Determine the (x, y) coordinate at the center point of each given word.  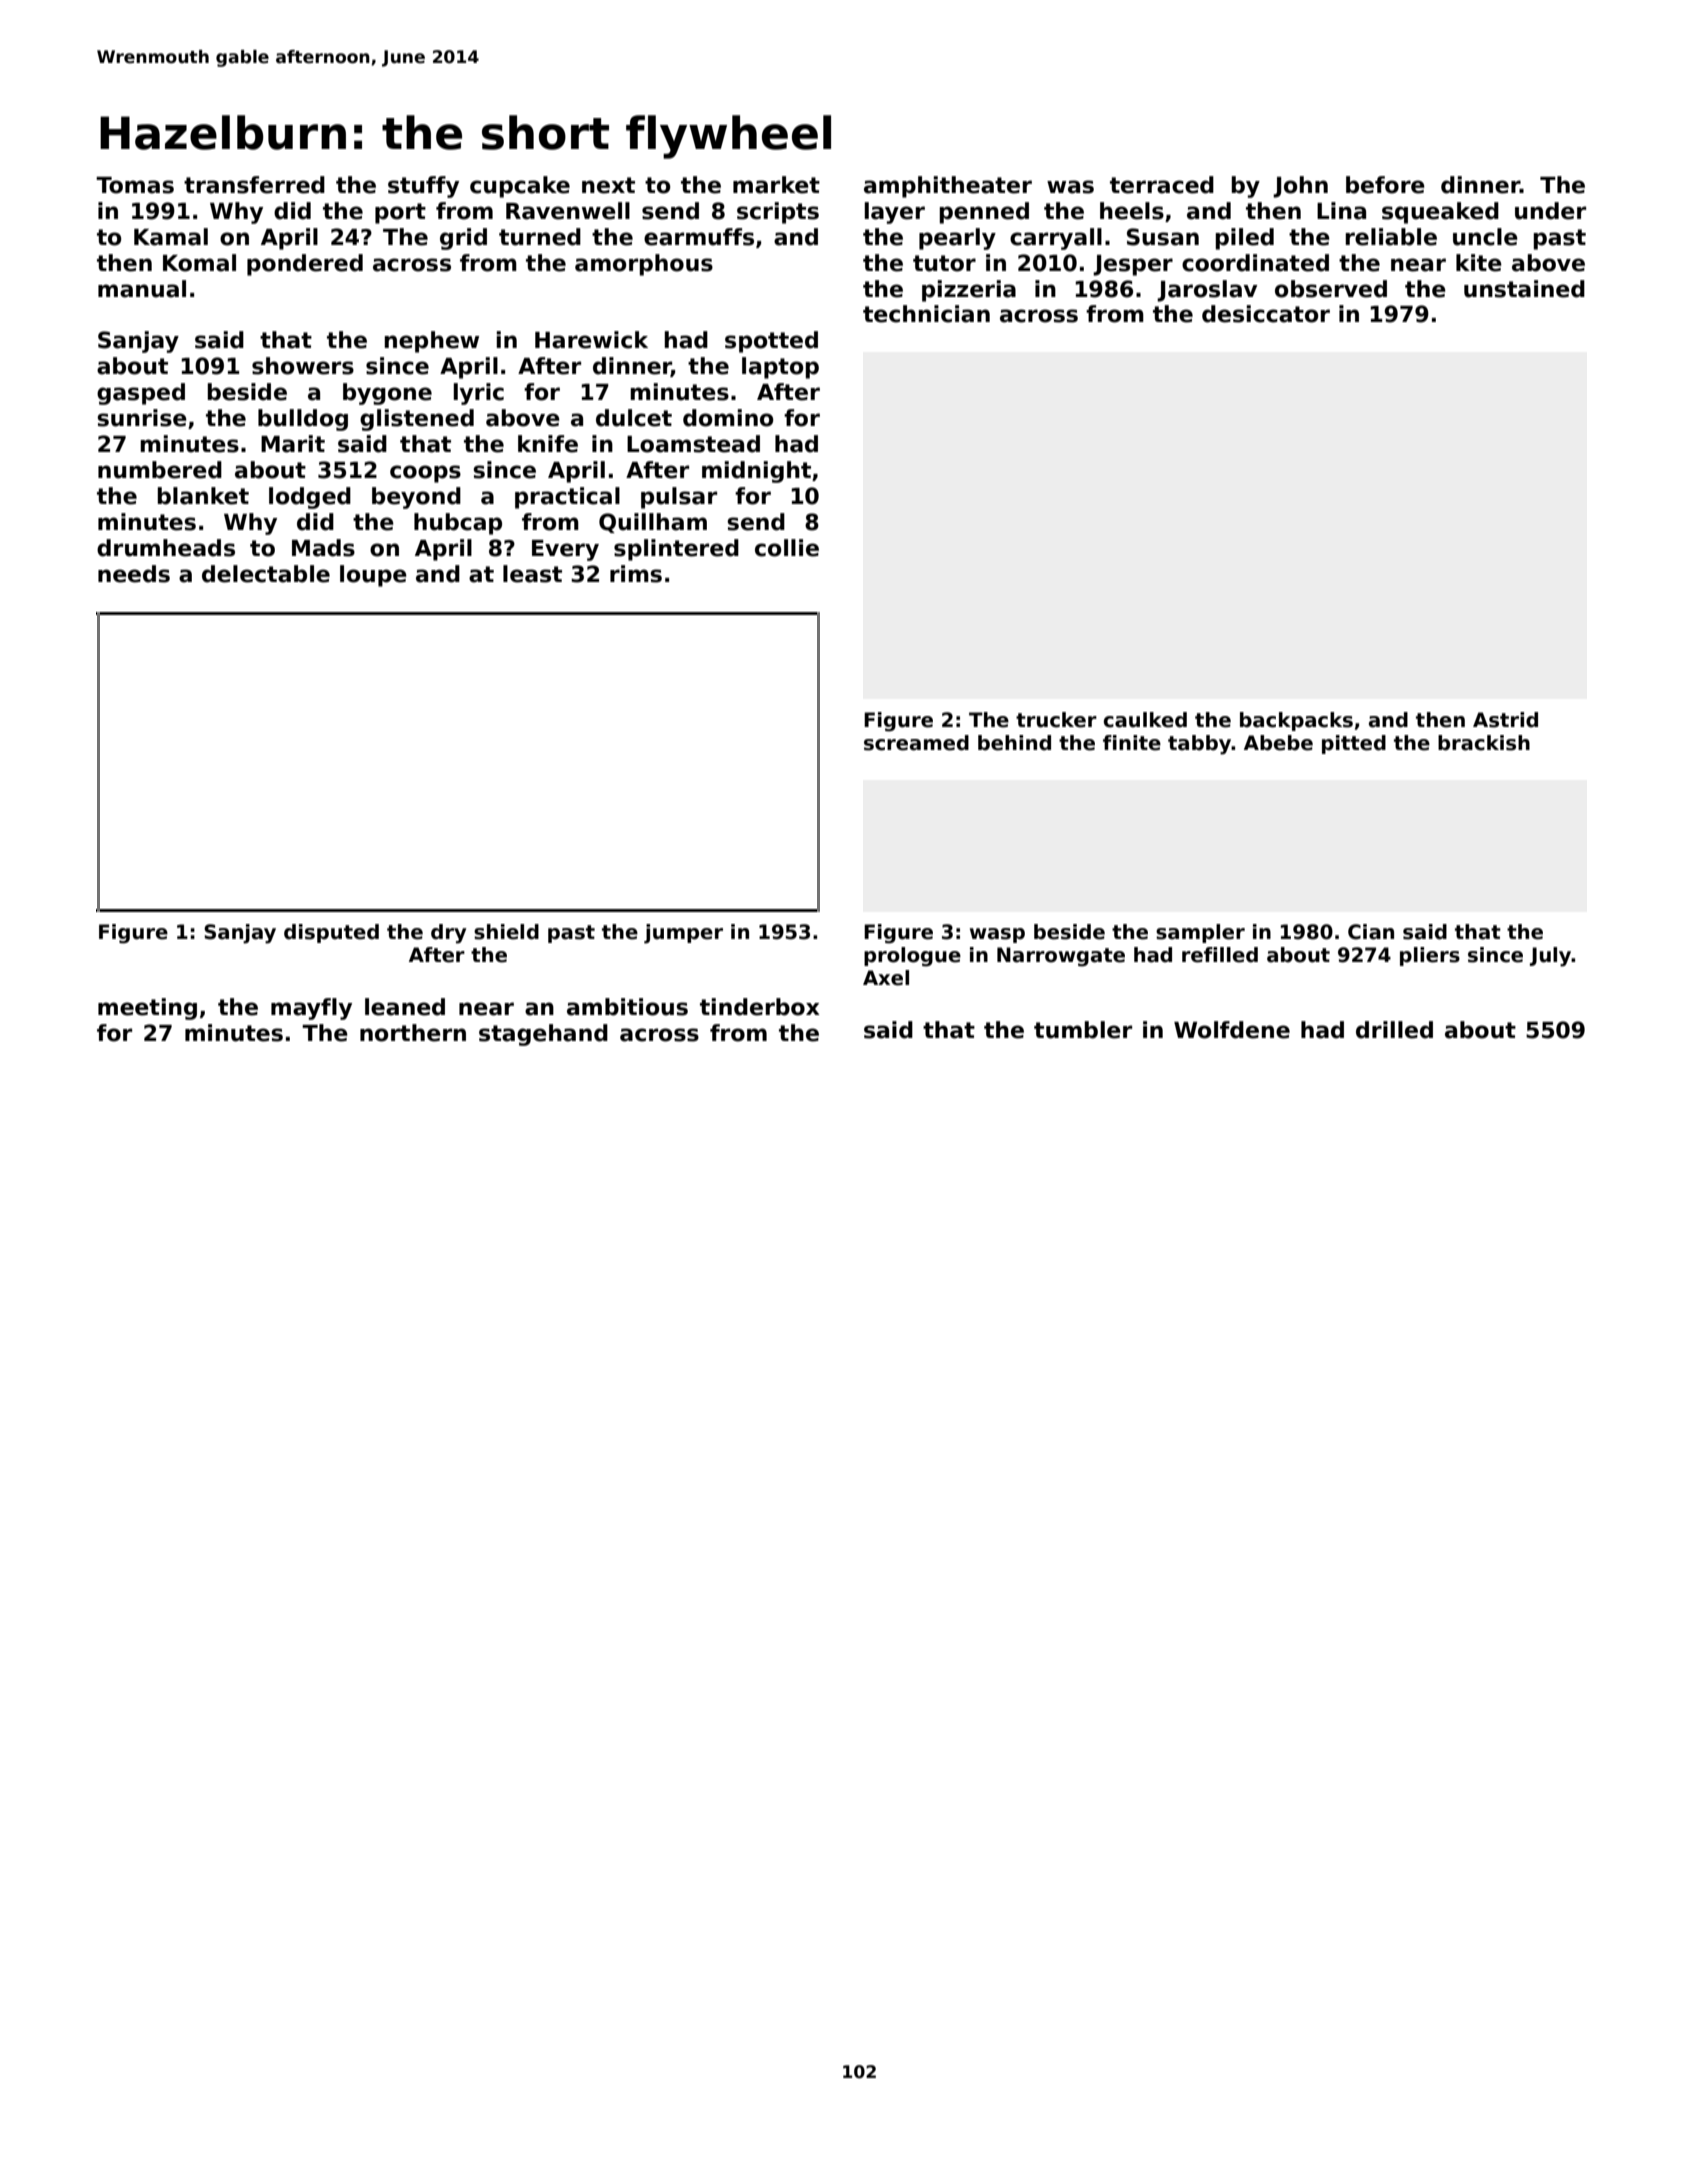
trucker (1056, 720)
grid (463, 239)
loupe (373, 576)
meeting (147, 1009)
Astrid (1505, 720)
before (1385, 185)
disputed (331, 933)
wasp (997, 935)
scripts (778, 213)
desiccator (1266, 314)
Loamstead (693, 444)
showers (303, 366)
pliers (1430, 956)
